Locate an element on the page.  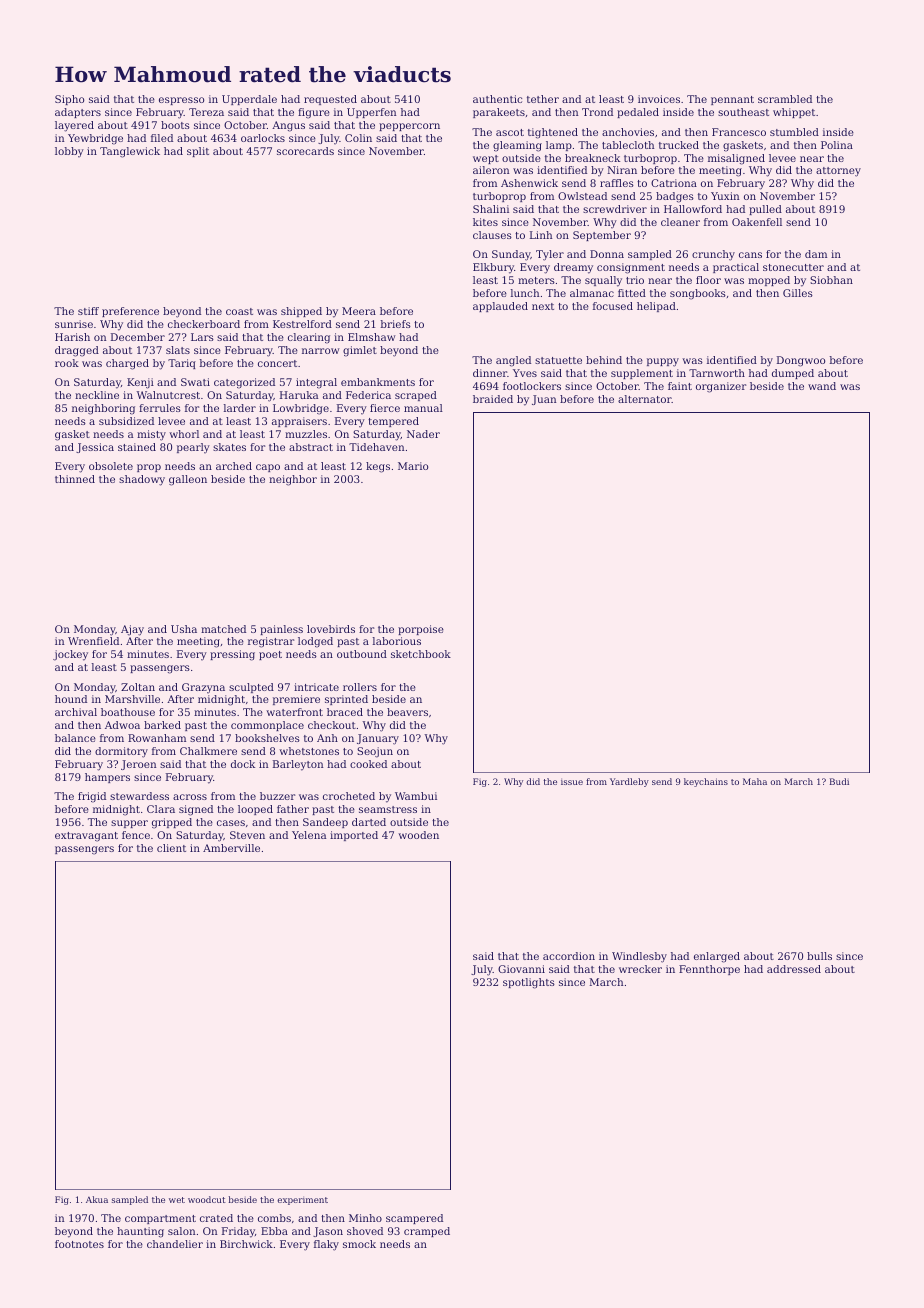
porpoise is located at coordinates (421, 630).
